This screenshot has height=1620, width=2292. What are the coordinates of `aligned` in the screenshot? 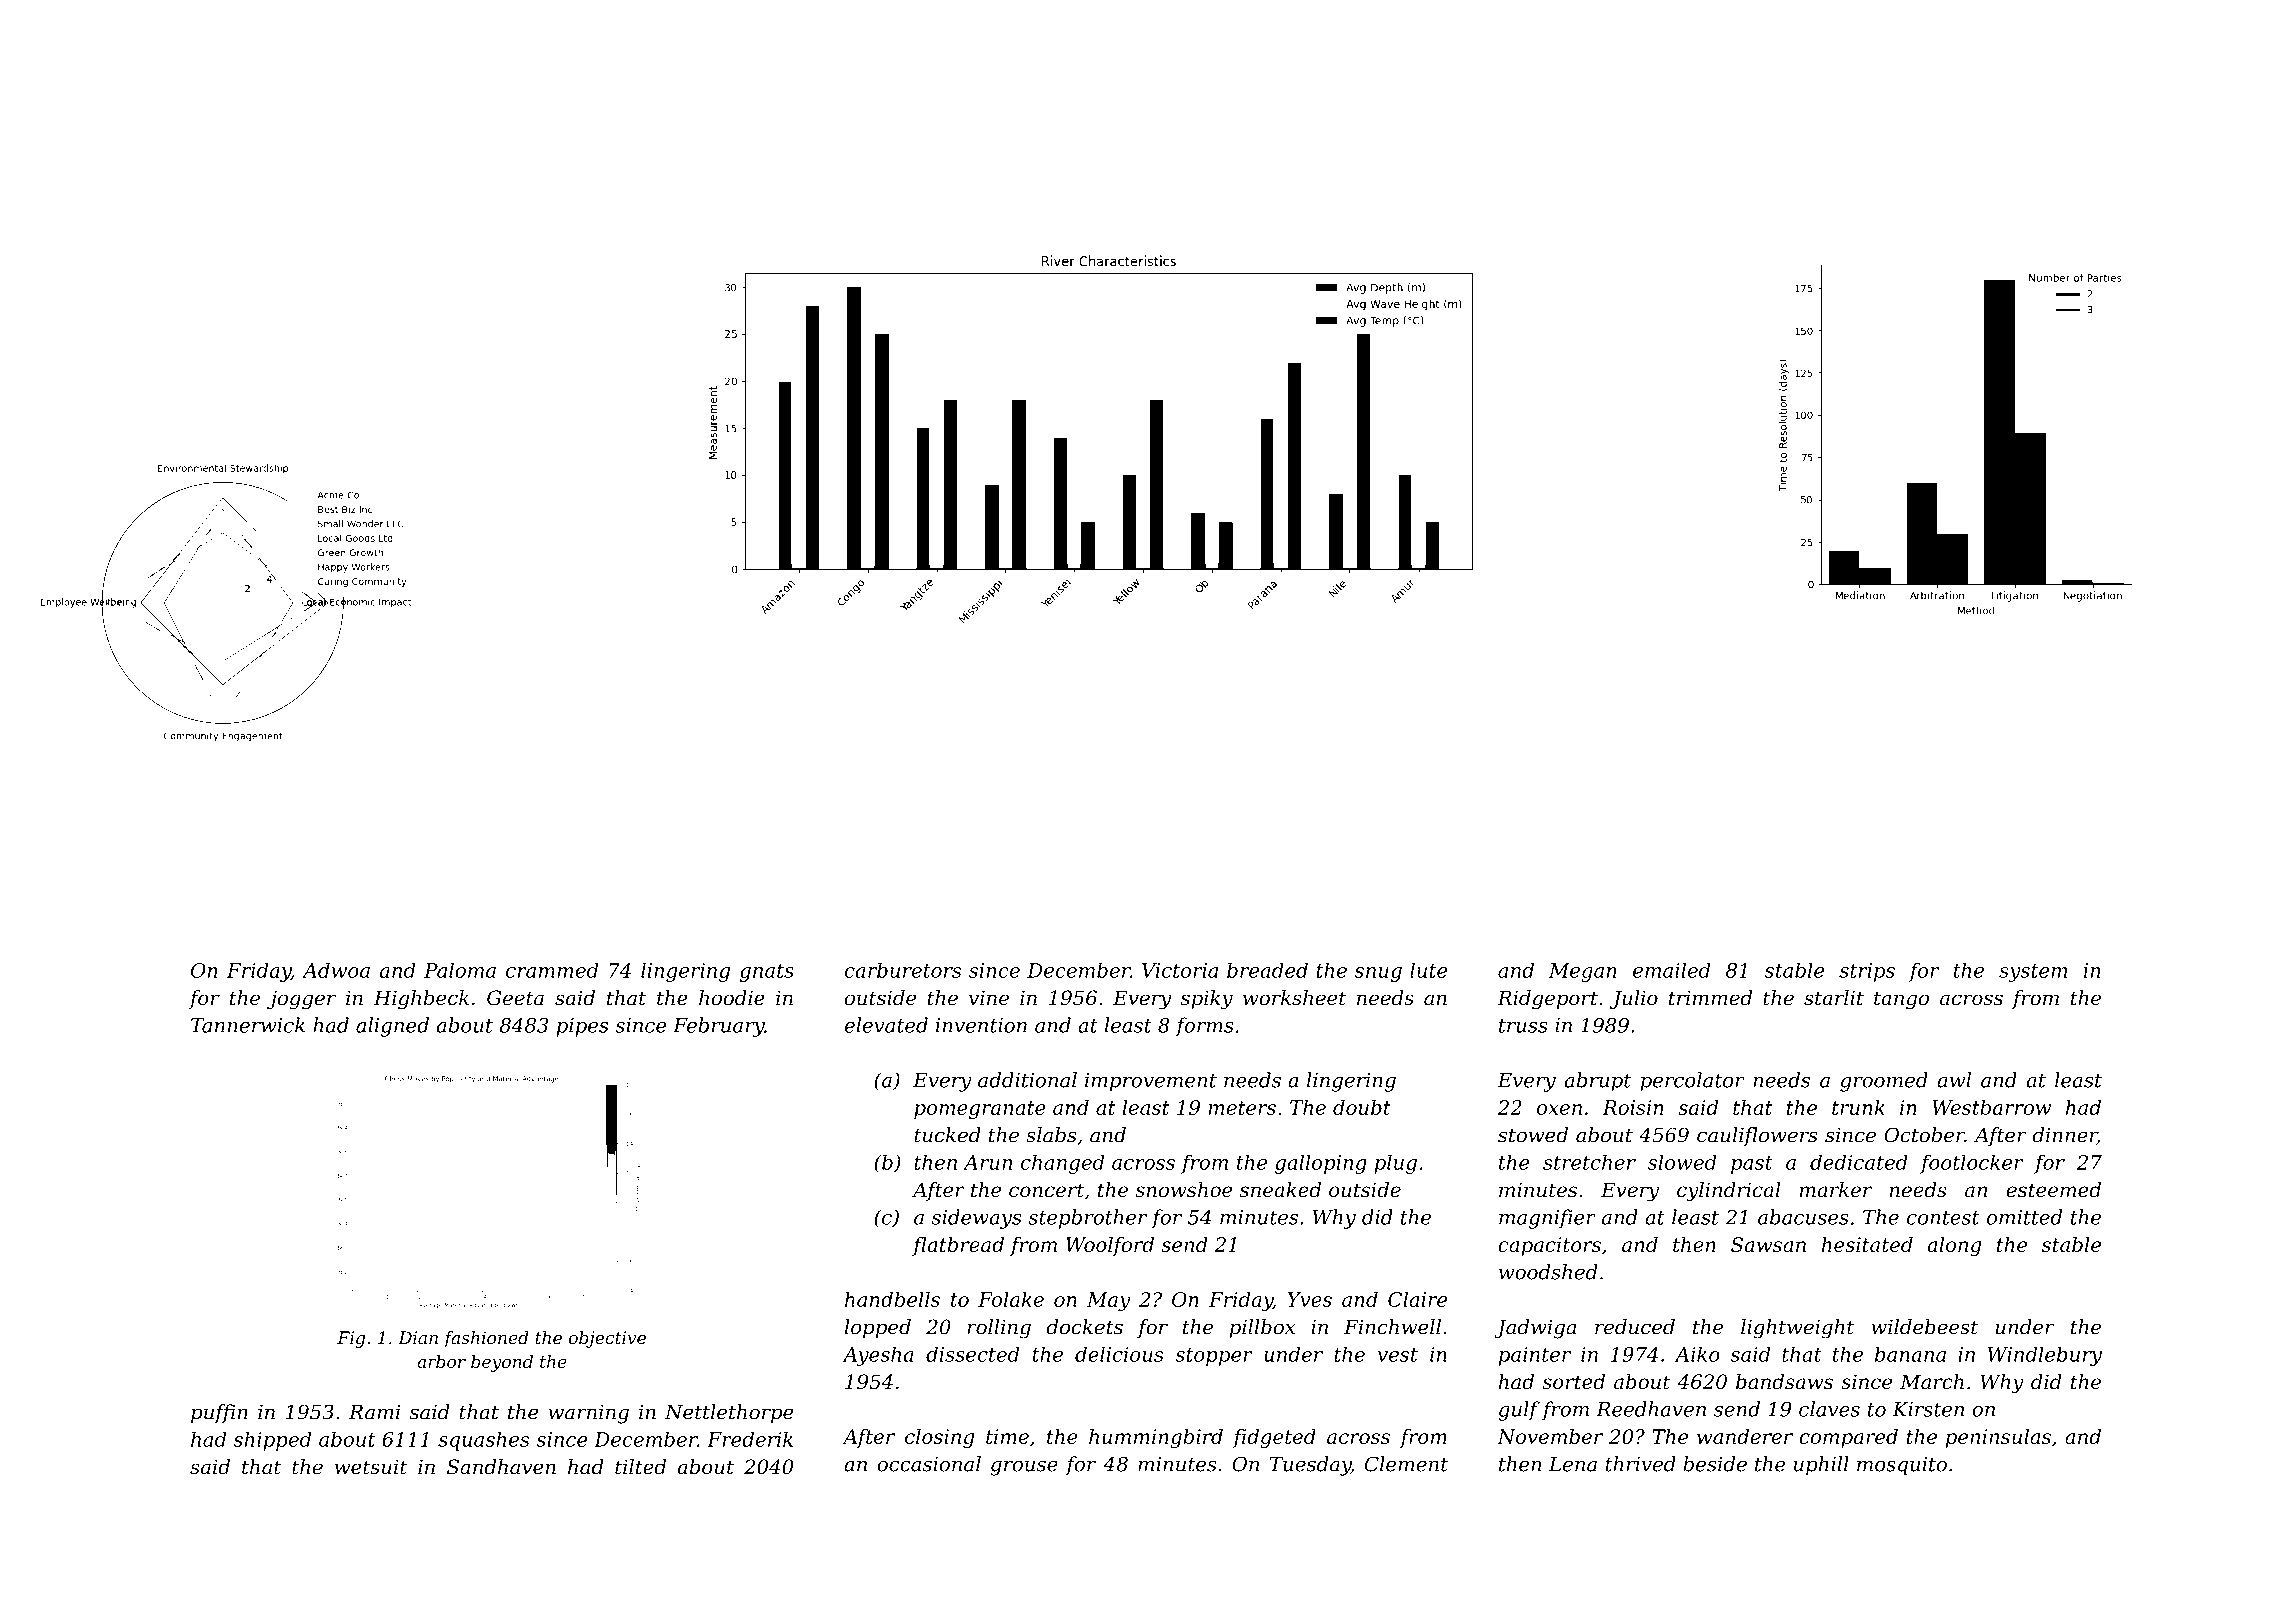 It's located at (392, 1027).
